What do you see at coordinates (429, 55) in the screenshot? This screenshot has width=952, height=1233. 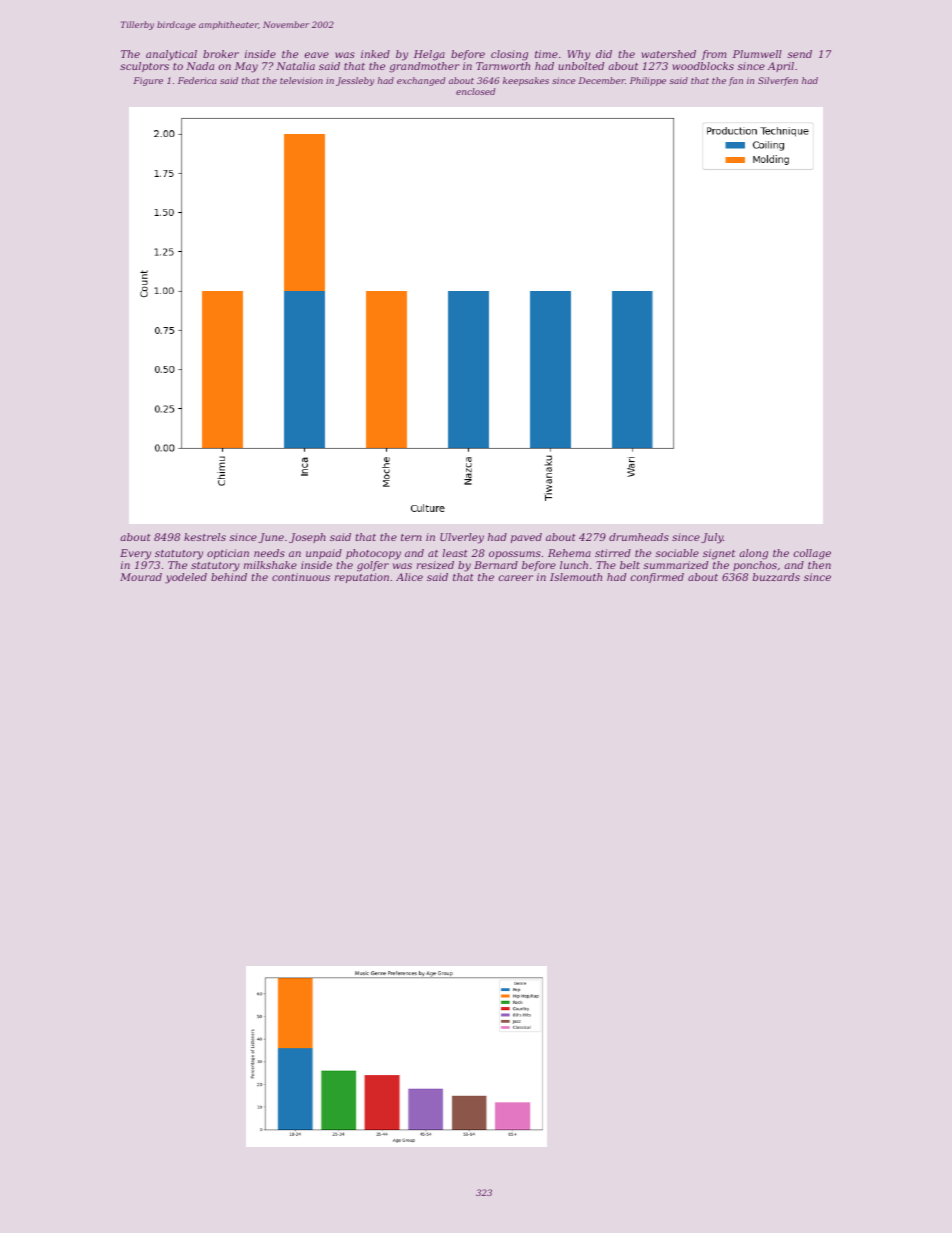 I see `Helga` at bounding box center [429, 55].
